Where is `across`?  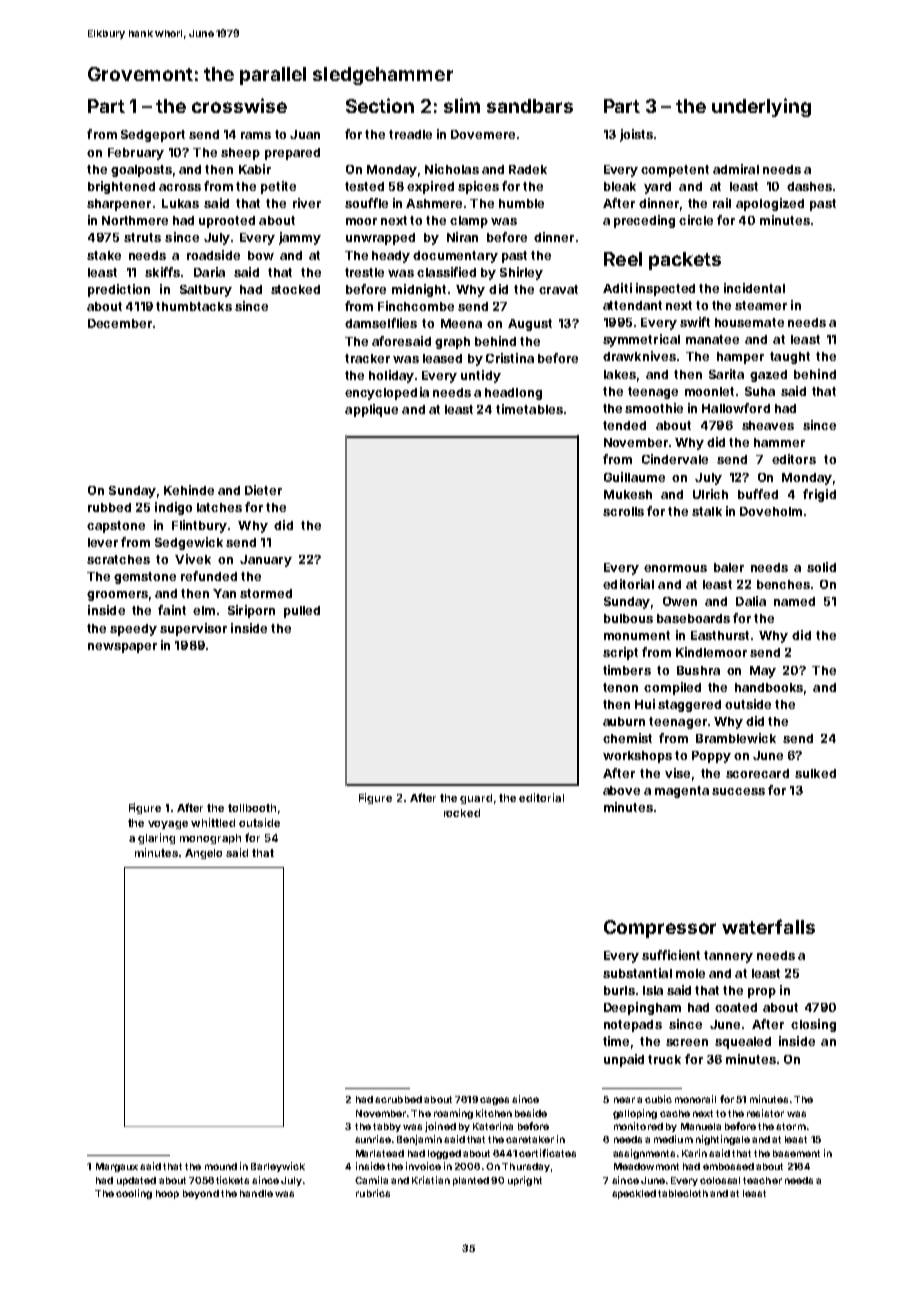 across is located at coordinates (180, 187).
